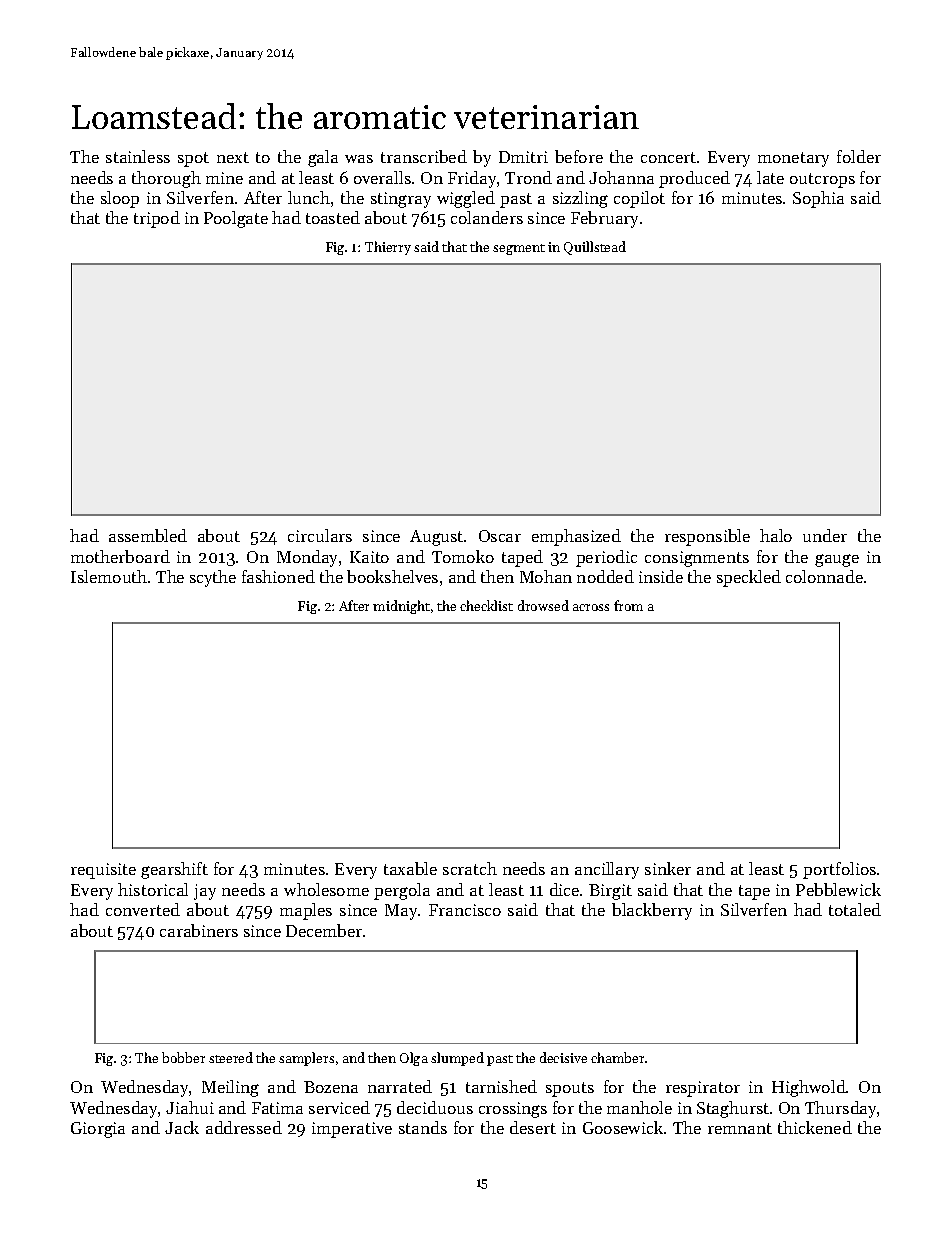 The width and height of the screenshot is (952, 1233). What do you see at coordinates (103, 871) in the screenshot?
I see `requisite` at bounding box center [103, 871].
